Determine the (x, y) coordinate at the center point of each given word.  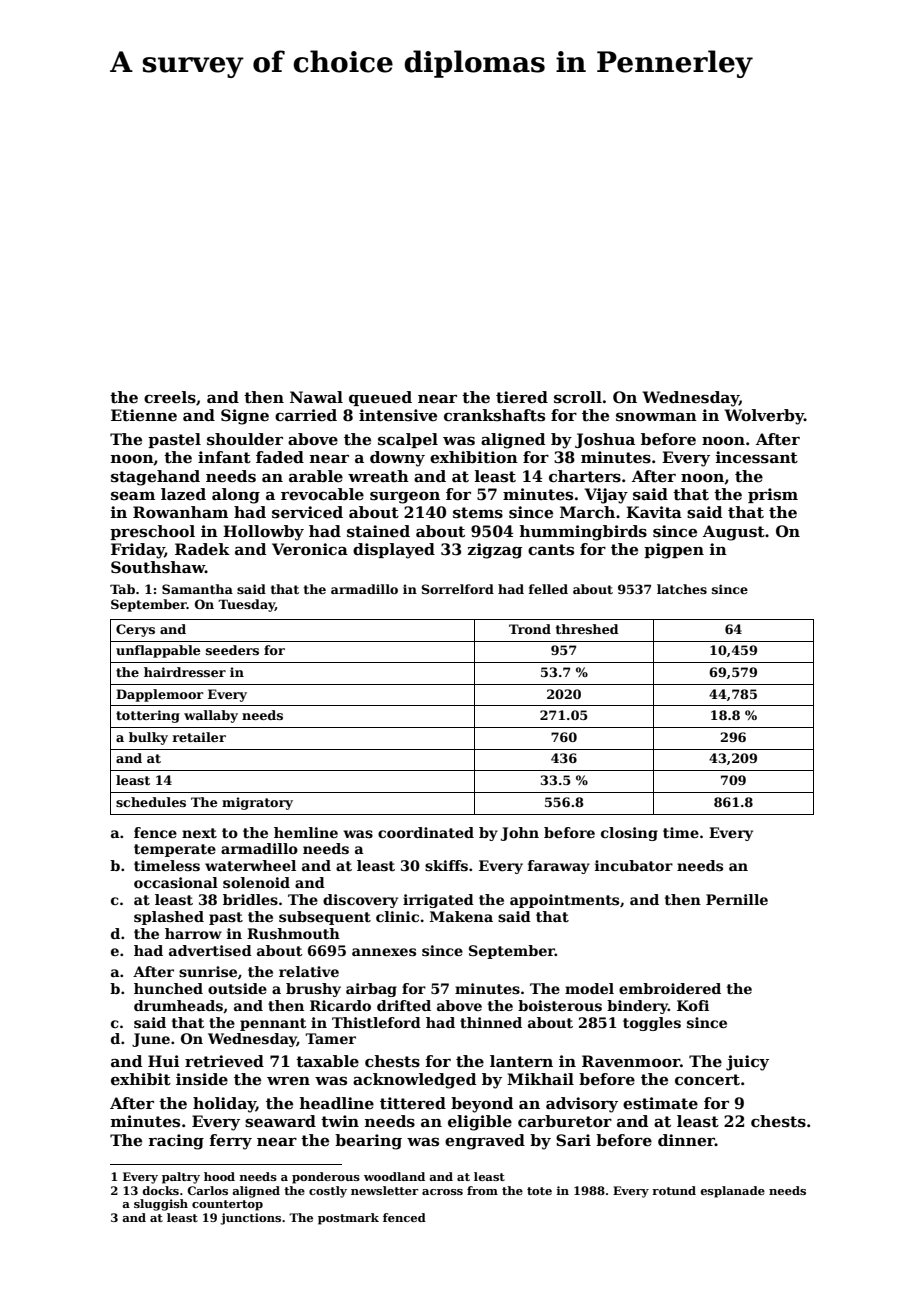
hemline (306, 832)
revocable (322, 494)
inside (202, 1079)
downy (397, 459)
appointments (564, 901)
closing (629, 834)
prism (773, 495)
